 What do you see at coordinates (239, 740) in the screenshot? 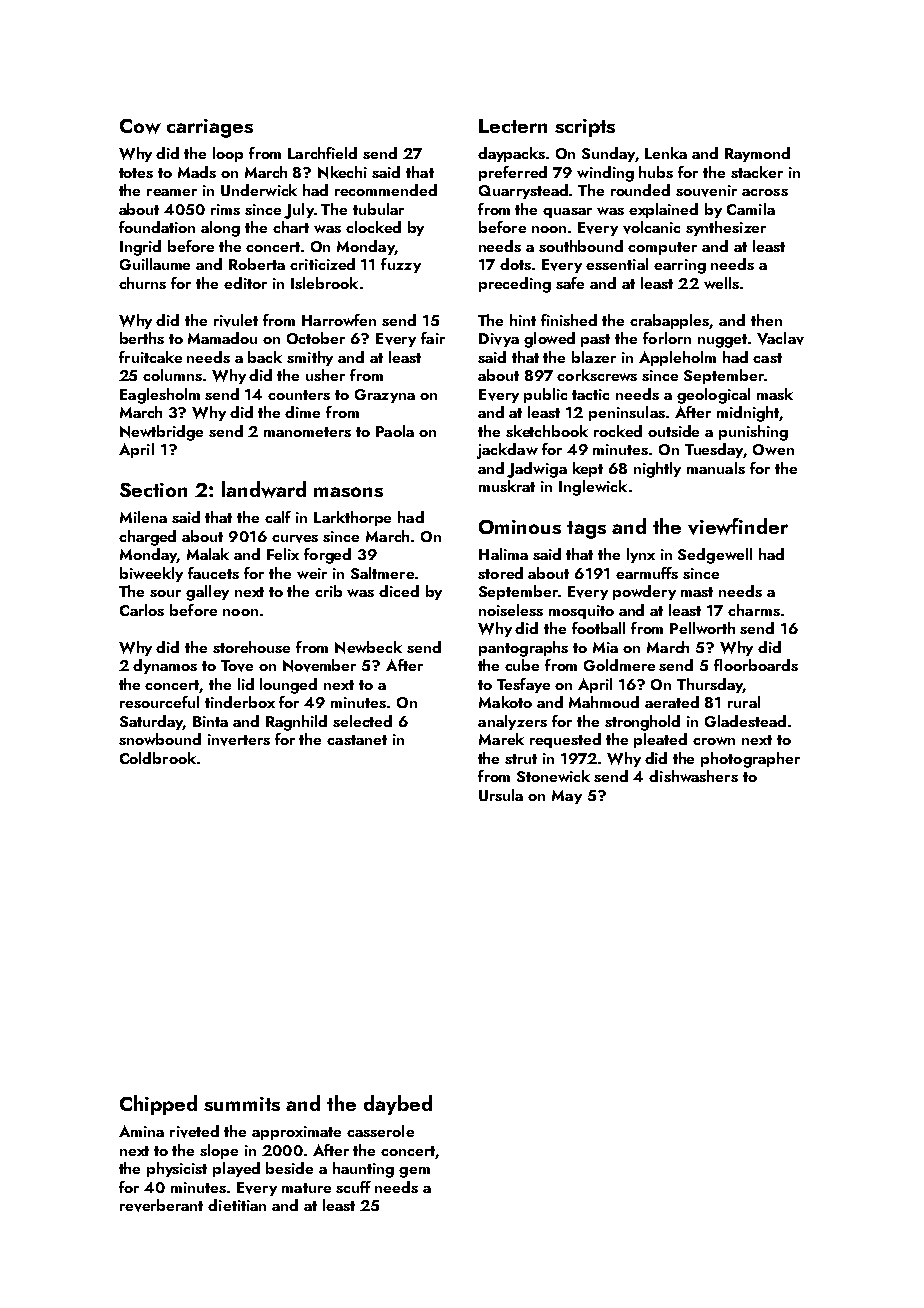
I see `inverters` at bounding box center [239, 740].
